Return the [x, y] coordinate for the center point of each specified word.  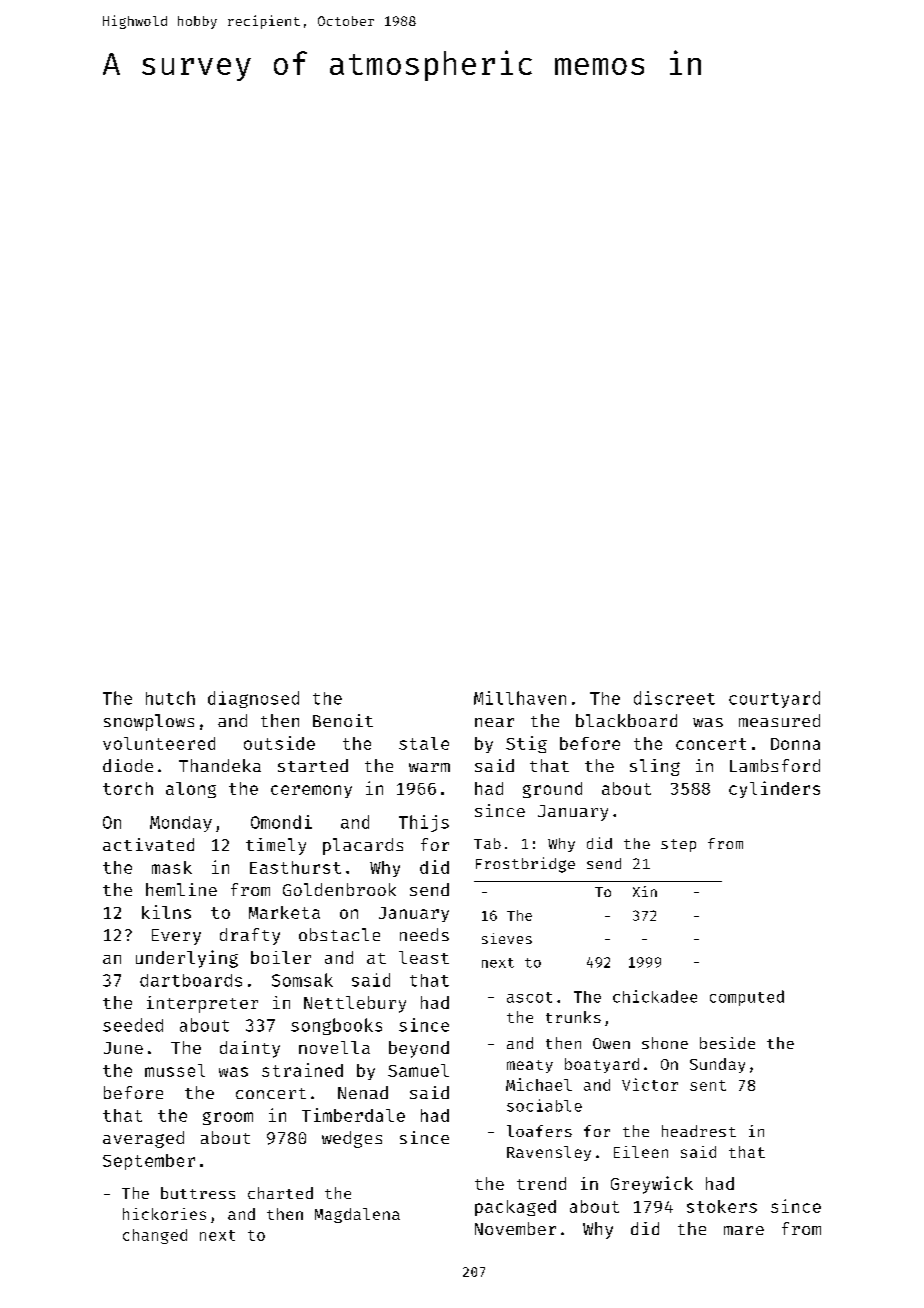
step [678, 845]
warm [429, 767]
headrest [699, 1131]
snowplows [149, 722]
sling [655, 767]
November [515, 1228]
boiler [281, 957]
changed [155, 1236]
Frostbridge [525, 865]
